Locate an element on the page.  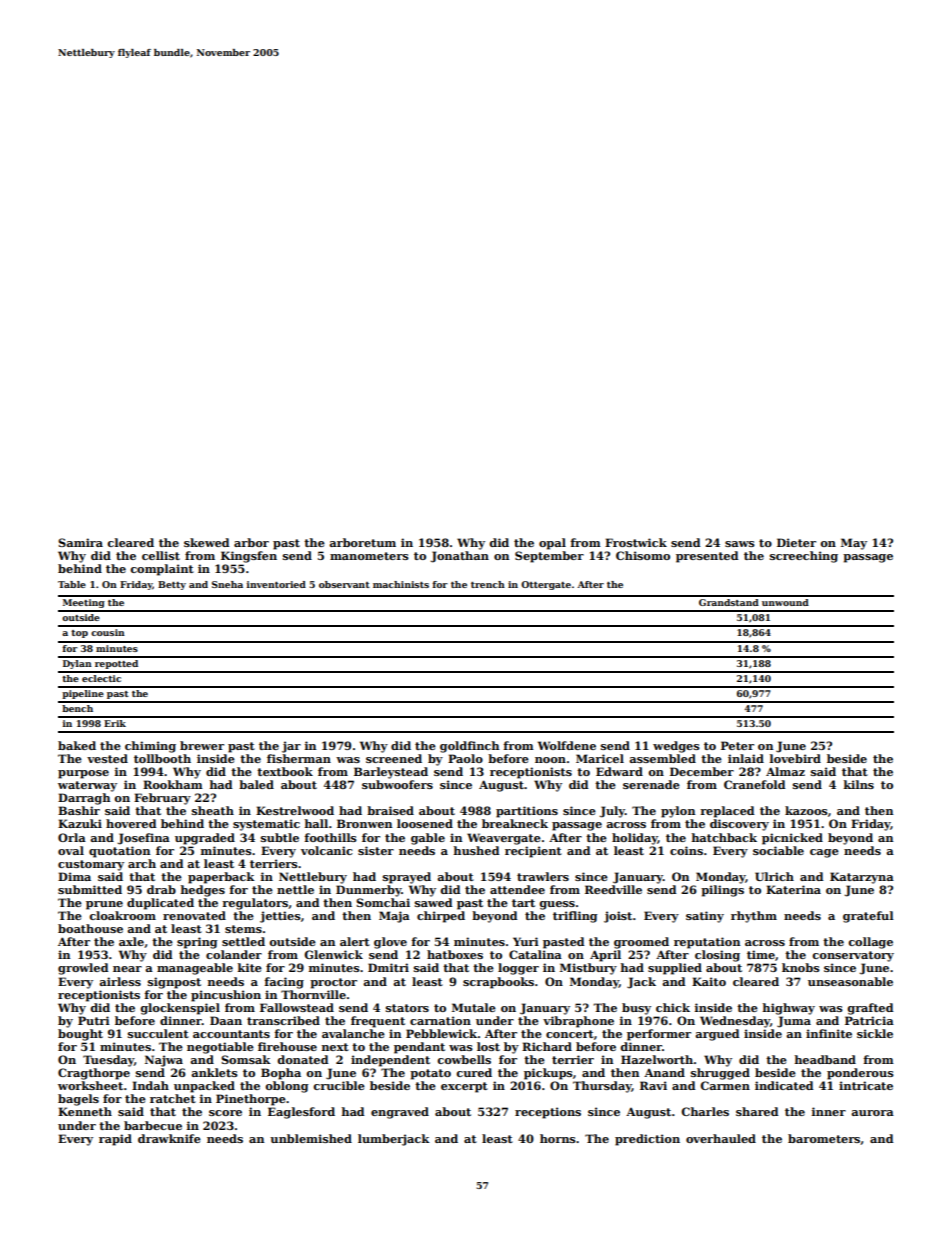
Wolfdene is located at coordinates (567, 745).
